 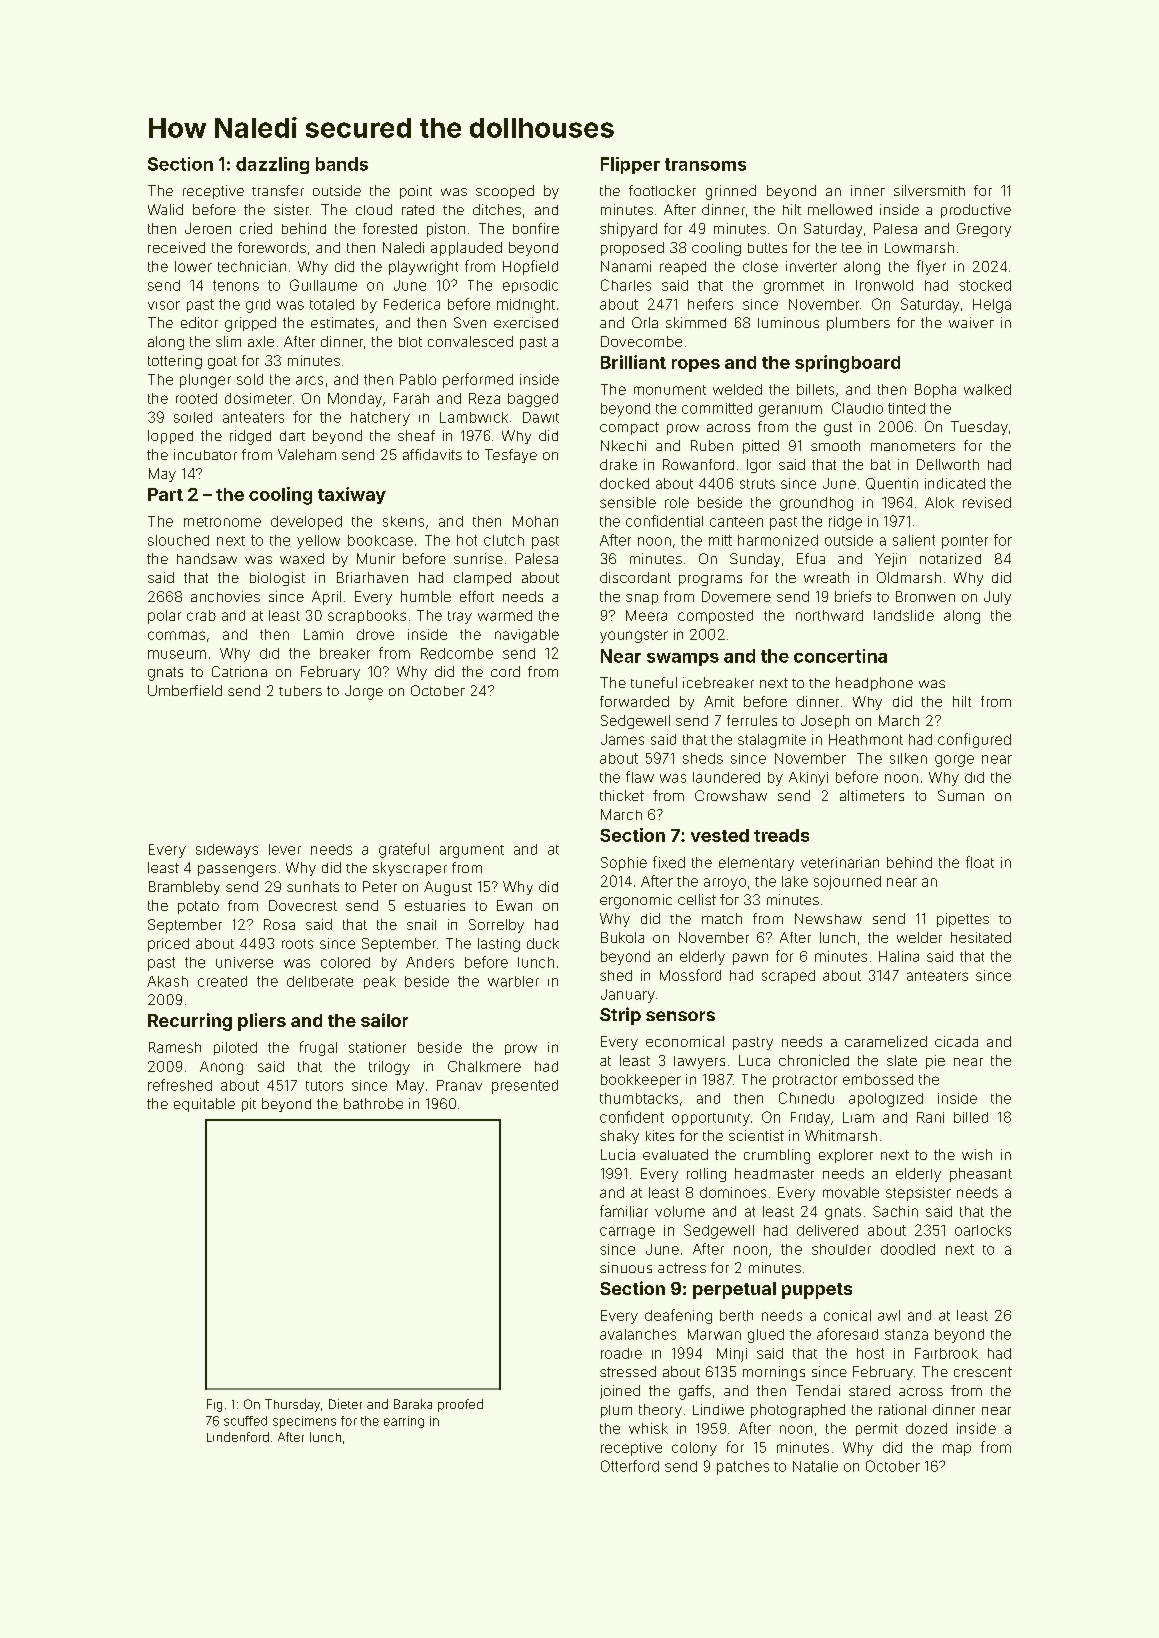 I want to click on warbler, so click(x=513, y=981).
